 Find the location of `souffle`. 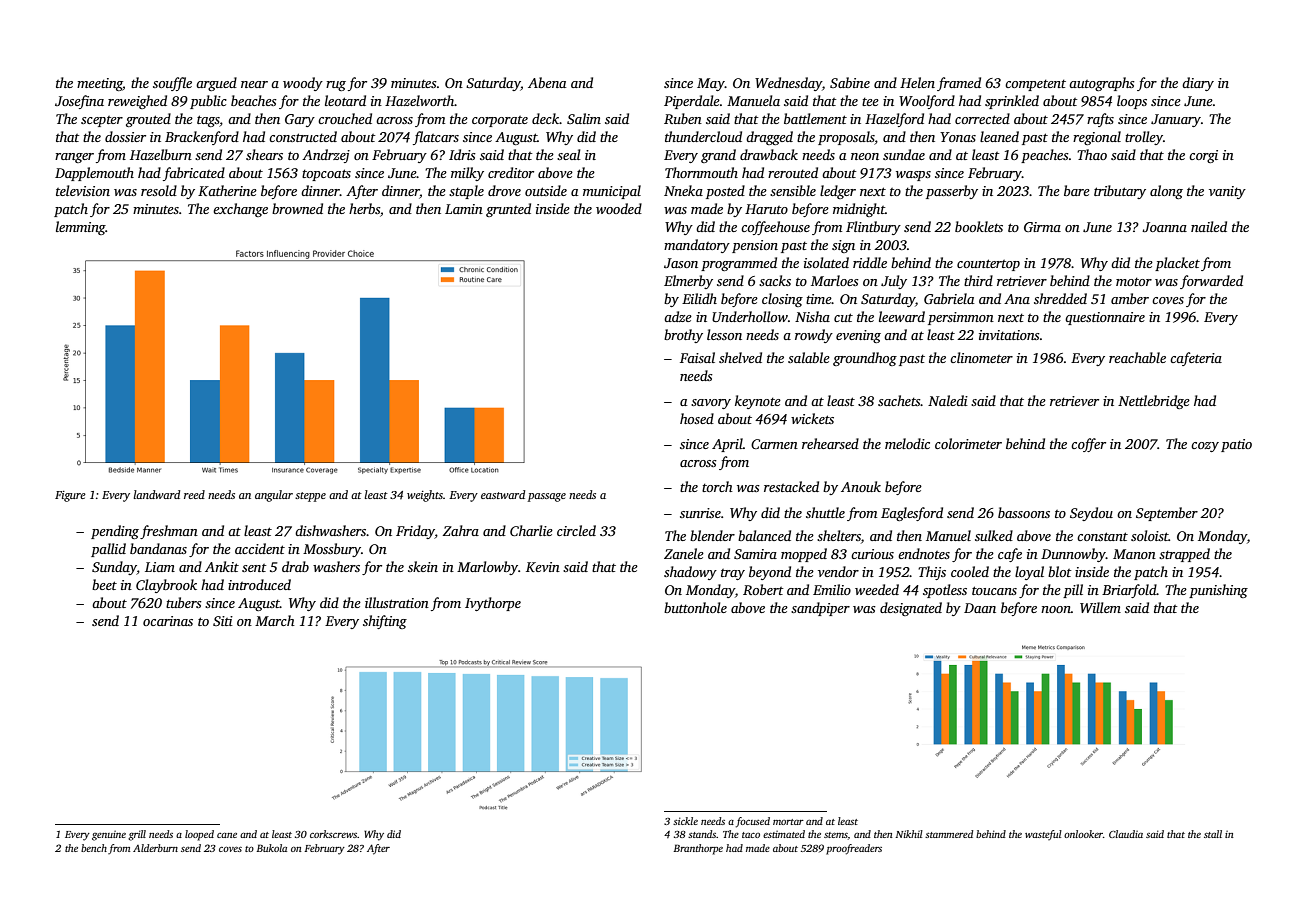

souffle is located at coordinates (172, 84).
